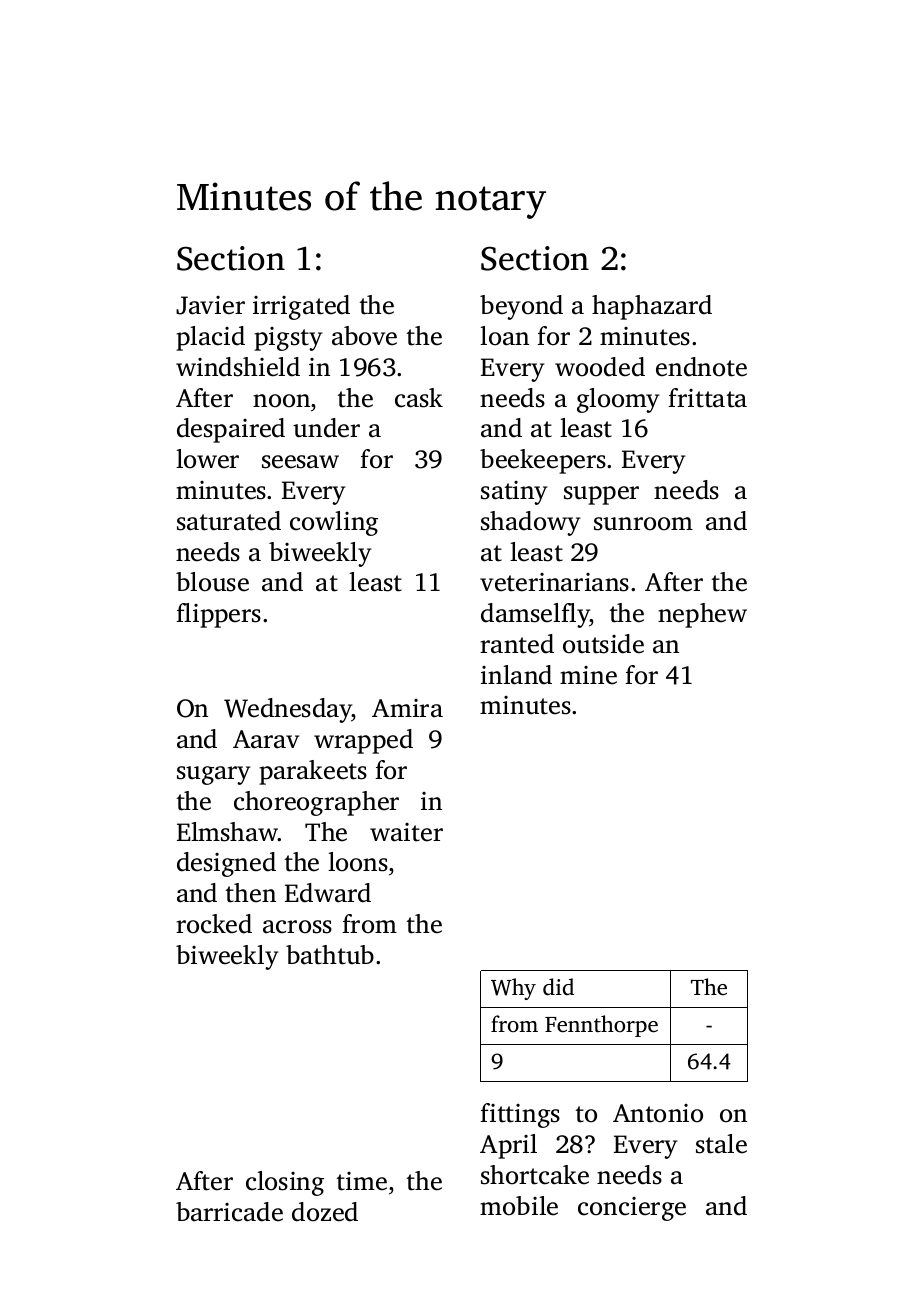 This document has height=1311, width=924. I want to click on irrigated, so click(301, 307).
